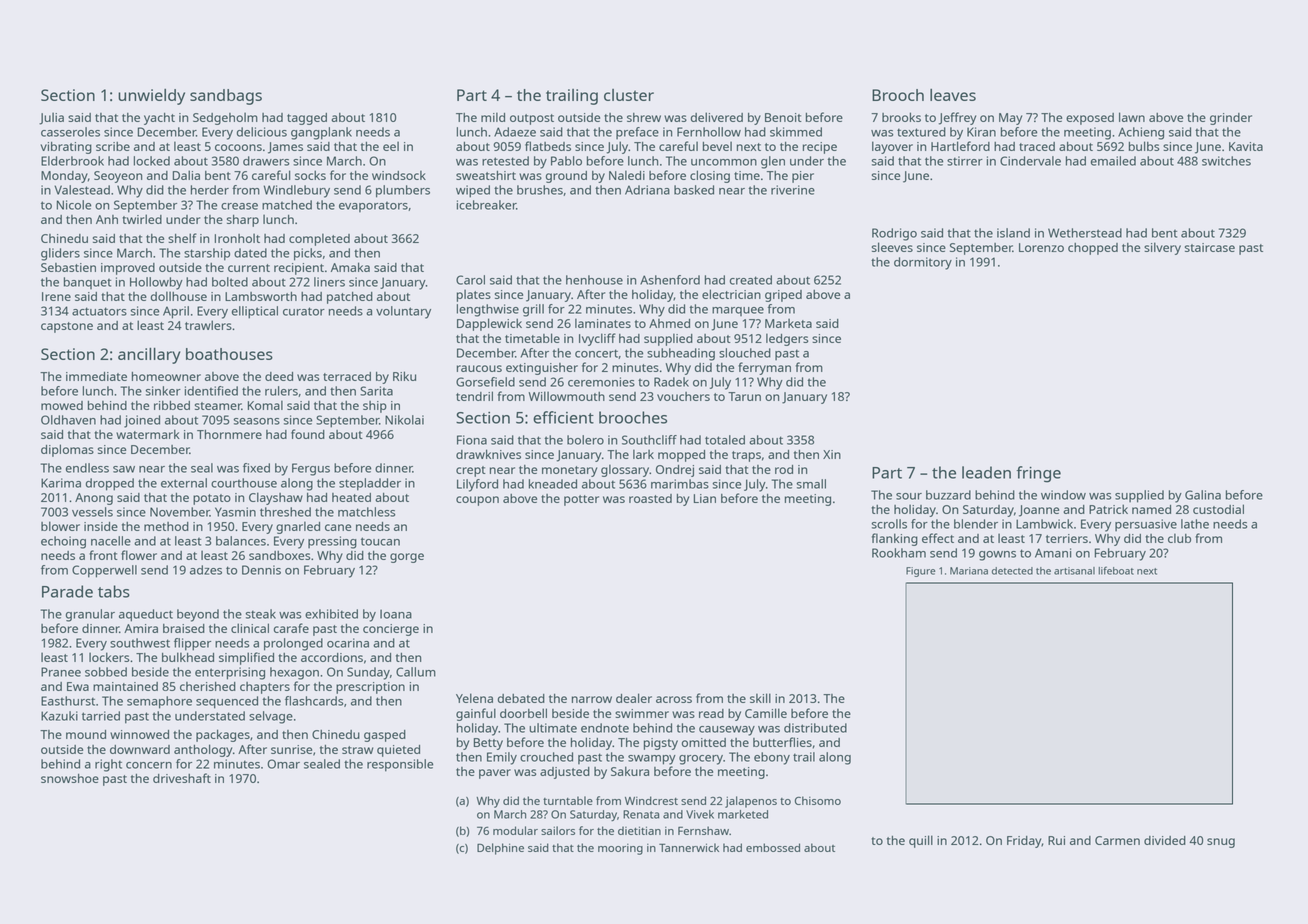 The width and height of the screenshot is (1308, 924). What do you see at coordinates (472, 440) in the screenshot?
I see `Fiona` at bounding box center [472, 440].
